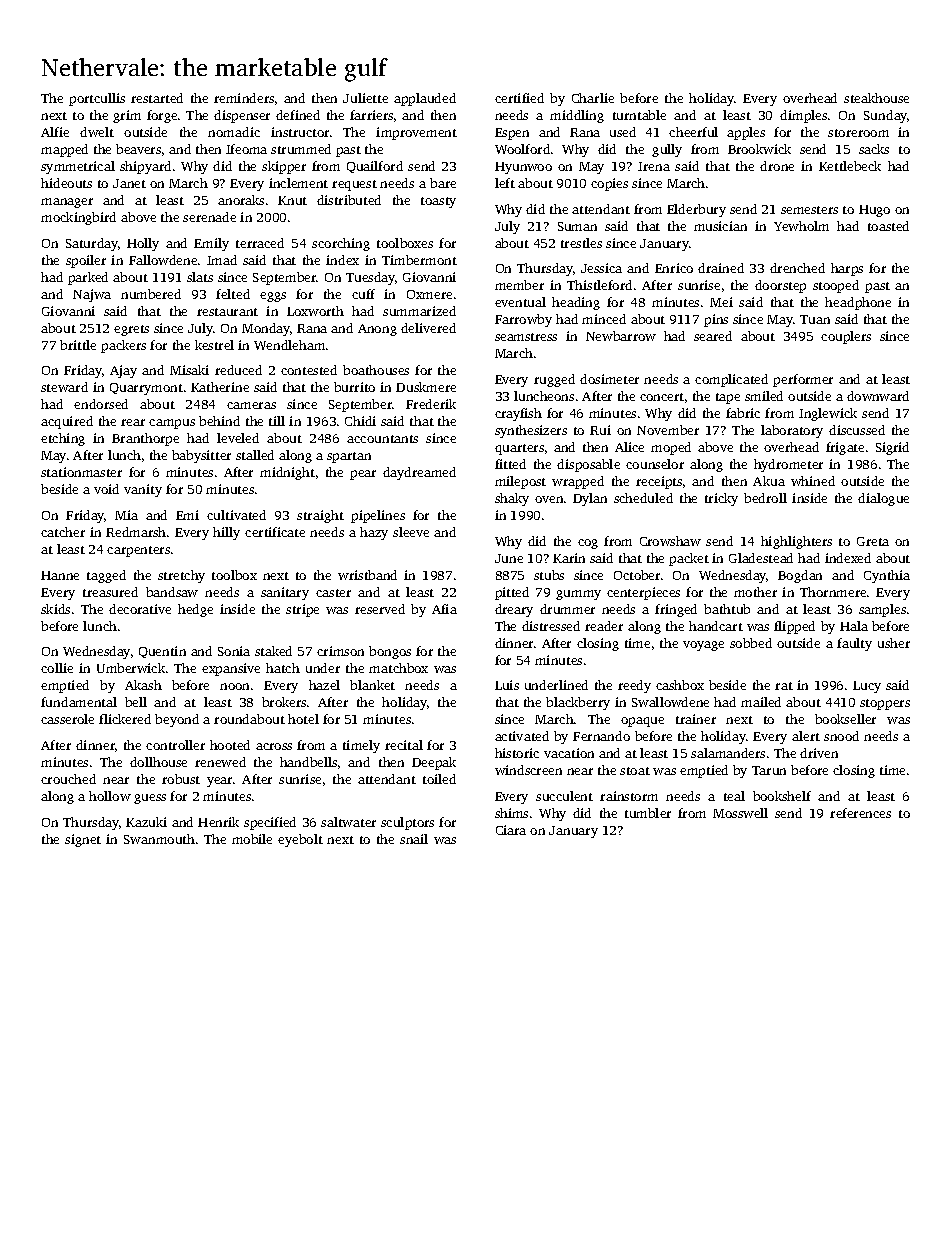 The width and height of the image is (952, 1233). What do you see at coordinates (511, 830) in the image?
I see `Ciara` at bounding box center [511, 830].
